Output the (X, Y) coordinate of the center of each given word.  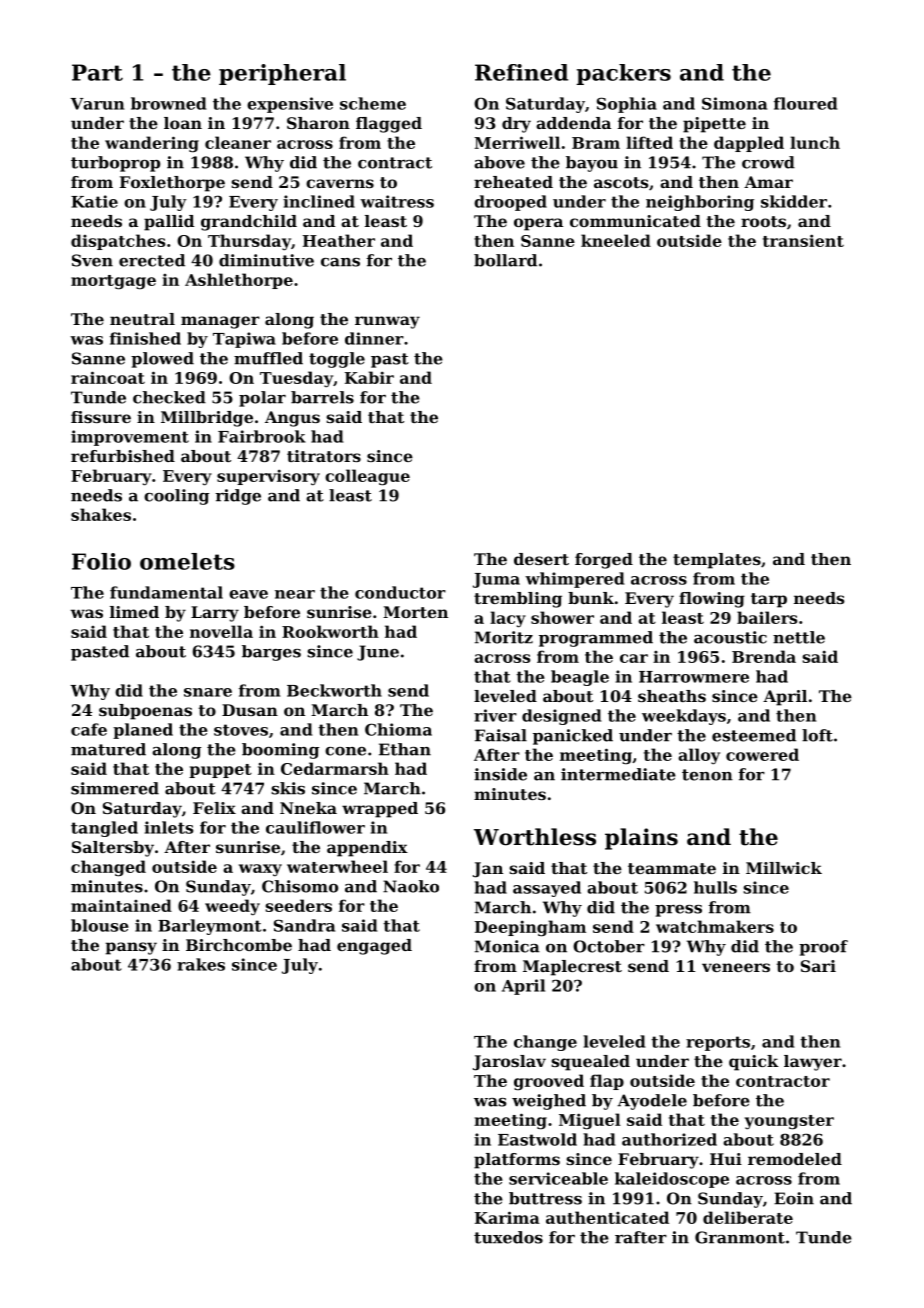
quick (754, 1063)
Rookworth (330, 631)
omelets (187, 561)
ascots (621, 182)
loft (817, 735)
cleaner (238, 142)
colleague (367, 477)
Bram (596, 143)
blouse (100, 925)
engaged (374, 947)
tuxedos (508, 1237)
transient (803, 240)
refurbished (123, 456)
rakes (201, 964)
